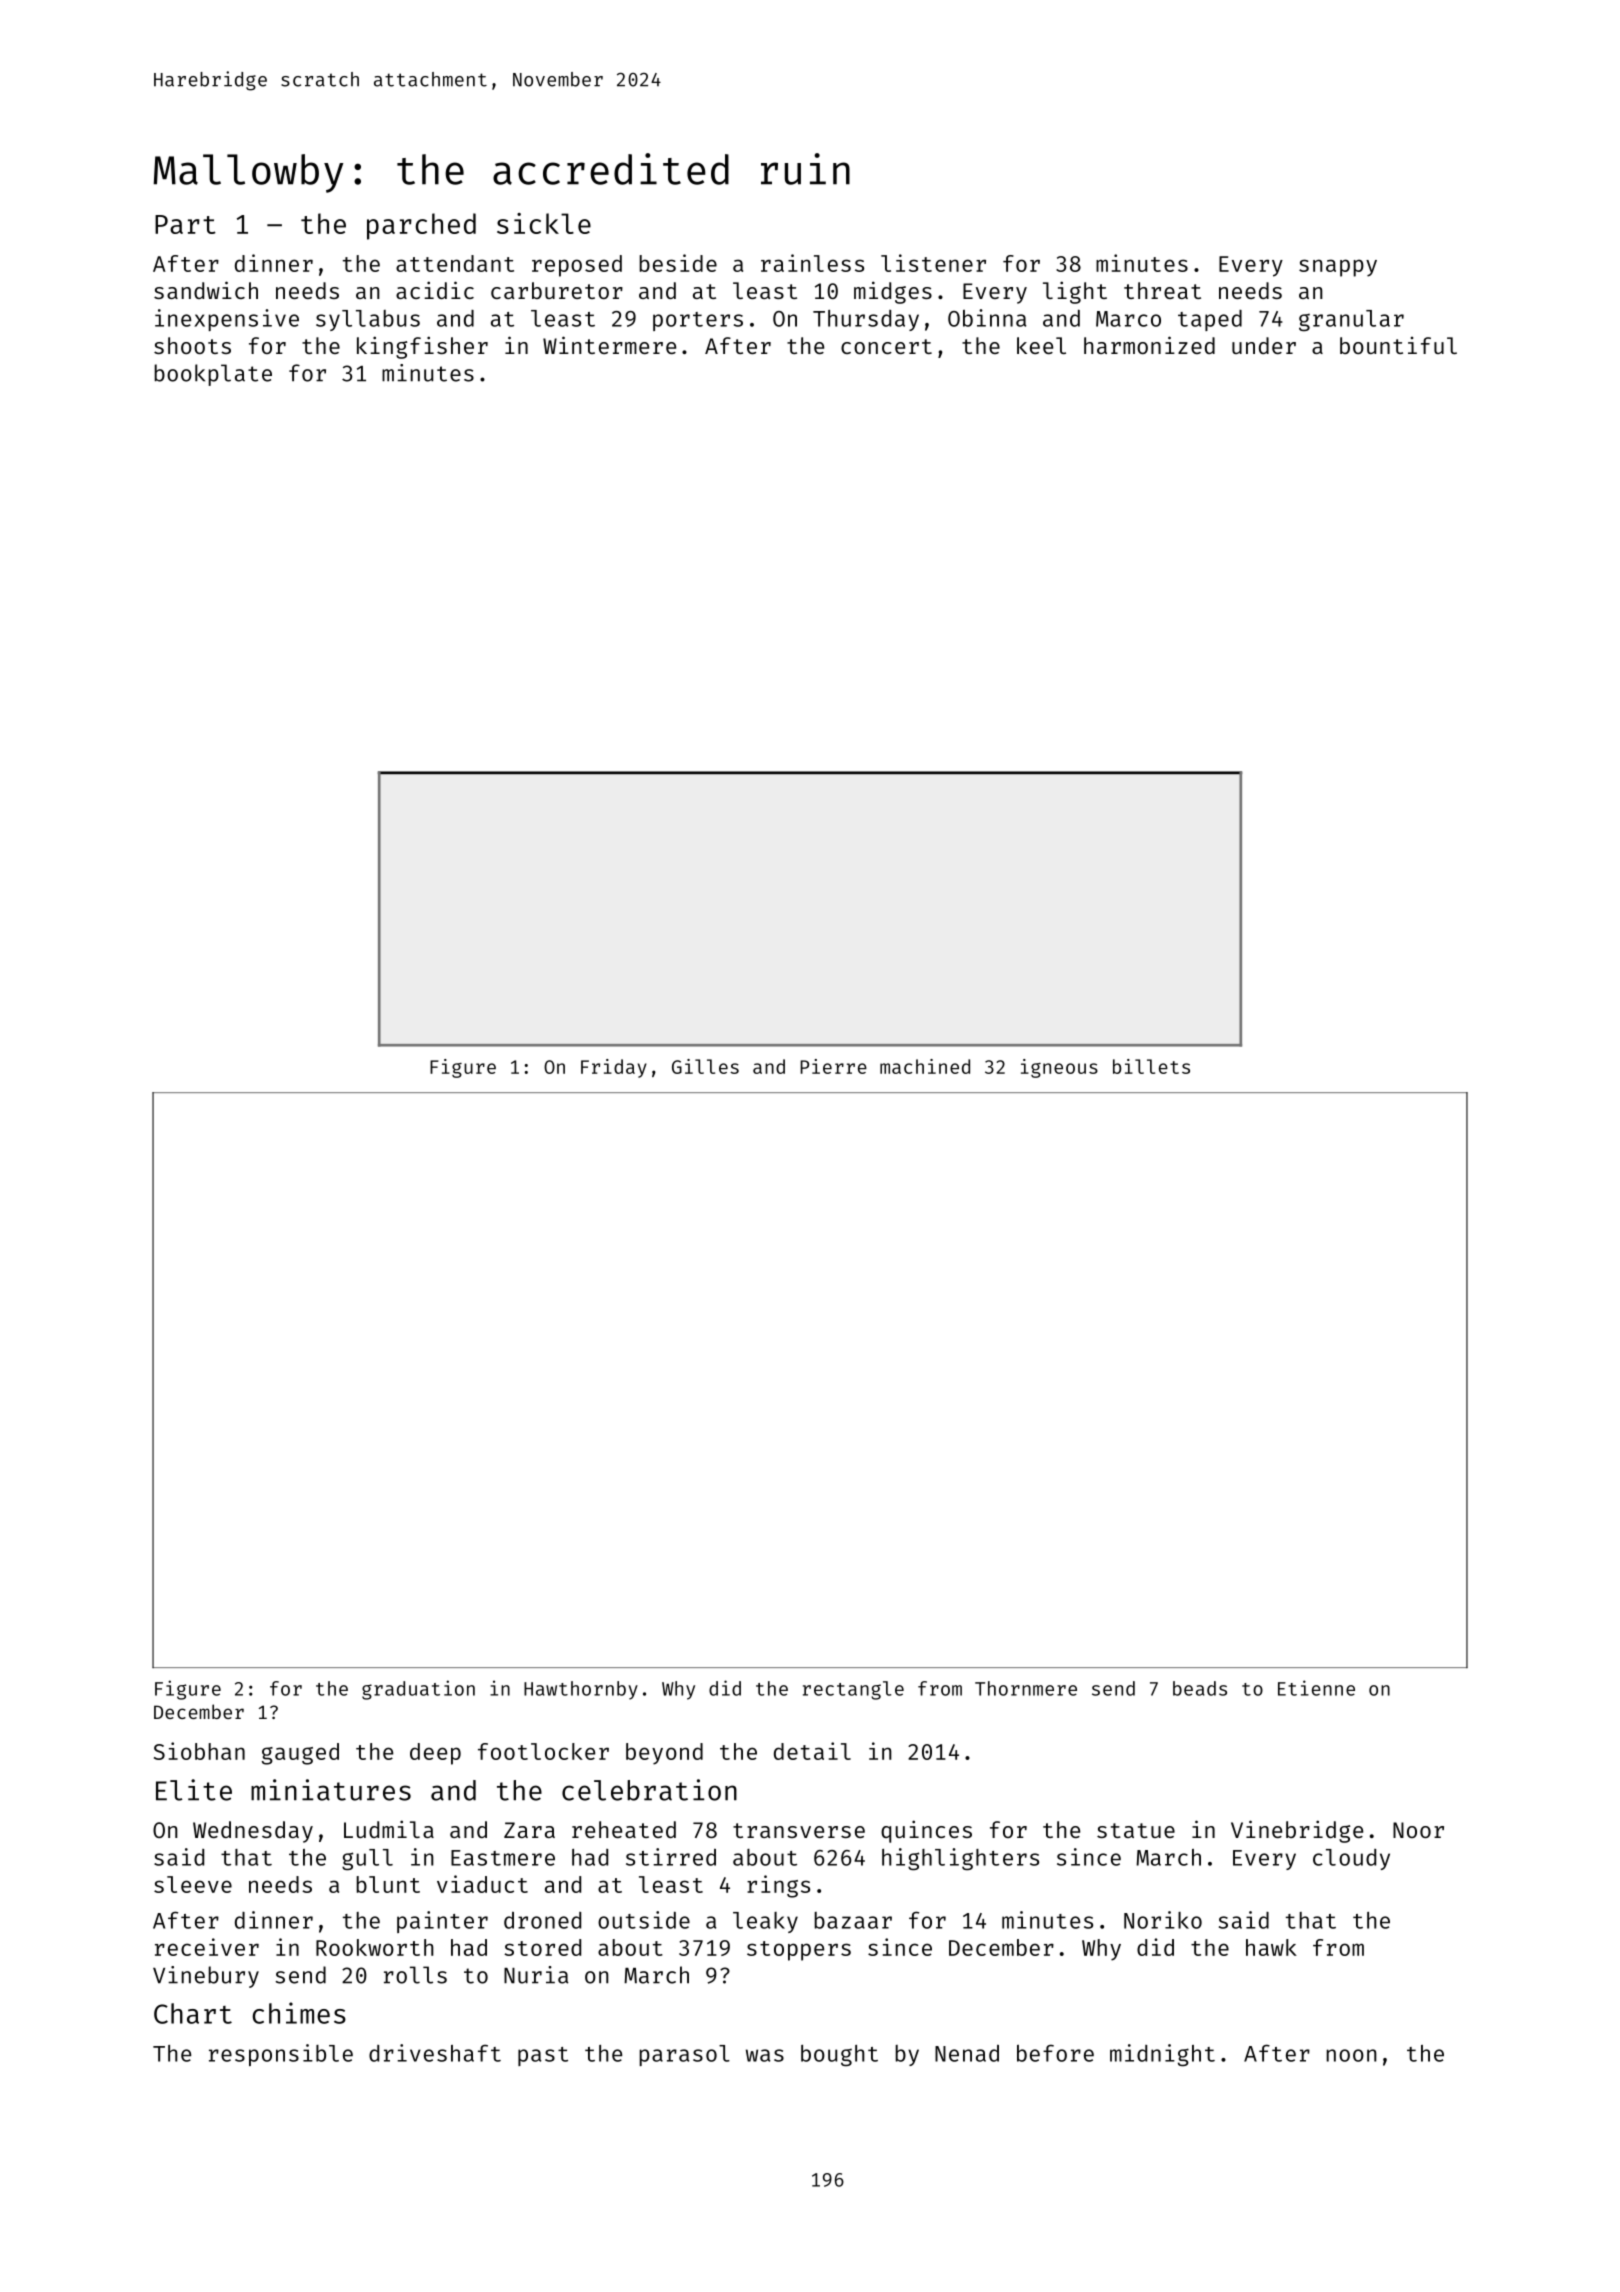 The image size is (1620, 2292). What do you see at coordinates (609, 345) in the image?
I see `Wintermere` at bounding box center [609, 345].
